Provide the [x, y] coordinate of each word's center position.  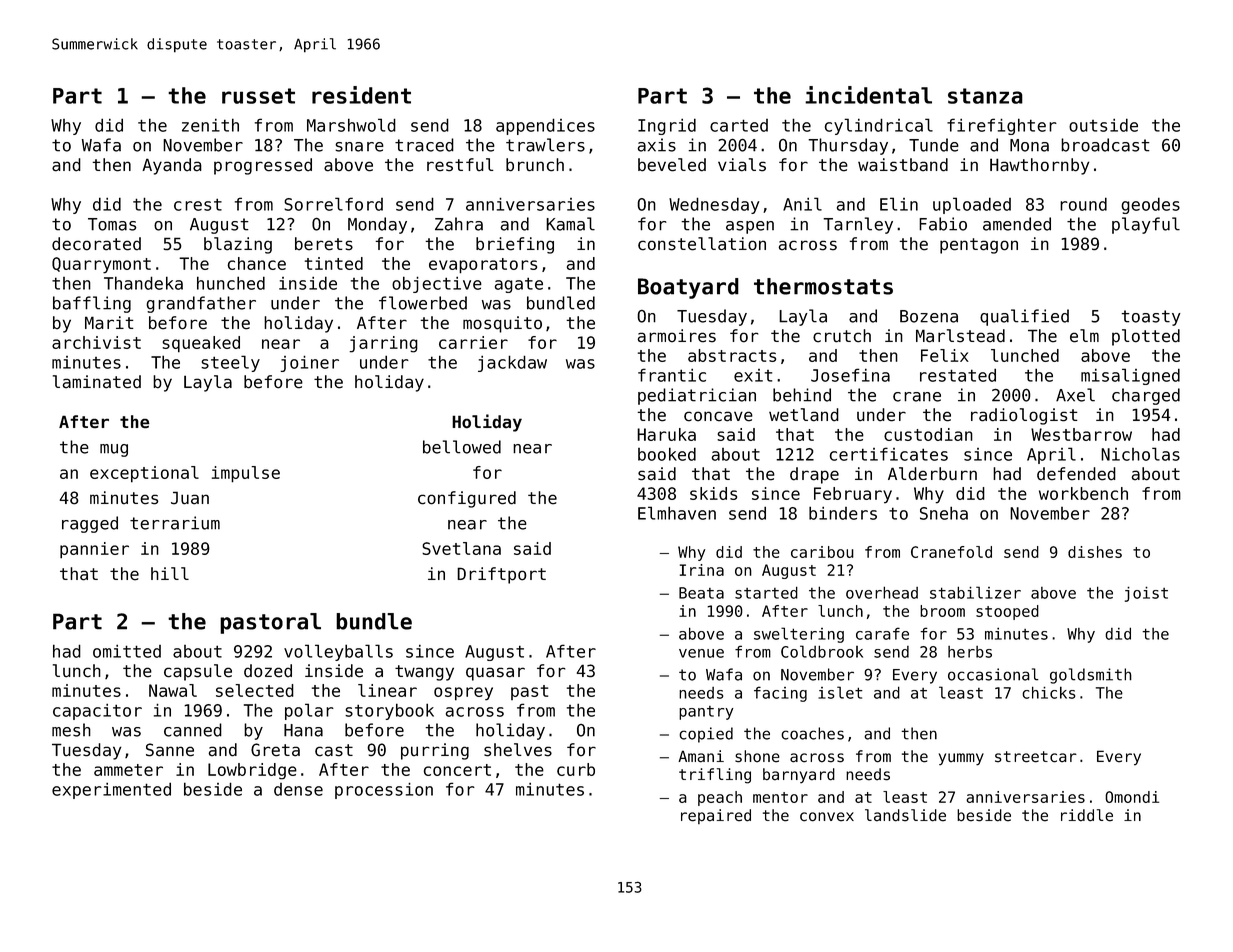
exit [753, 375]
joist [1146, 594]
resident [361, 95]
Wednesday [714, 205]
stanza [985, 96]
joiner [309, 364]
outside [1103, 125]
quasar [495, 674]
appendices [545, 126]
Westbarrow [1081, 434]
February [853, 495]
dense [298, 789]
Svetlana [461, 548]
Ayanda [172, 166]
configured [467, 499]
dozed [268, 671]
